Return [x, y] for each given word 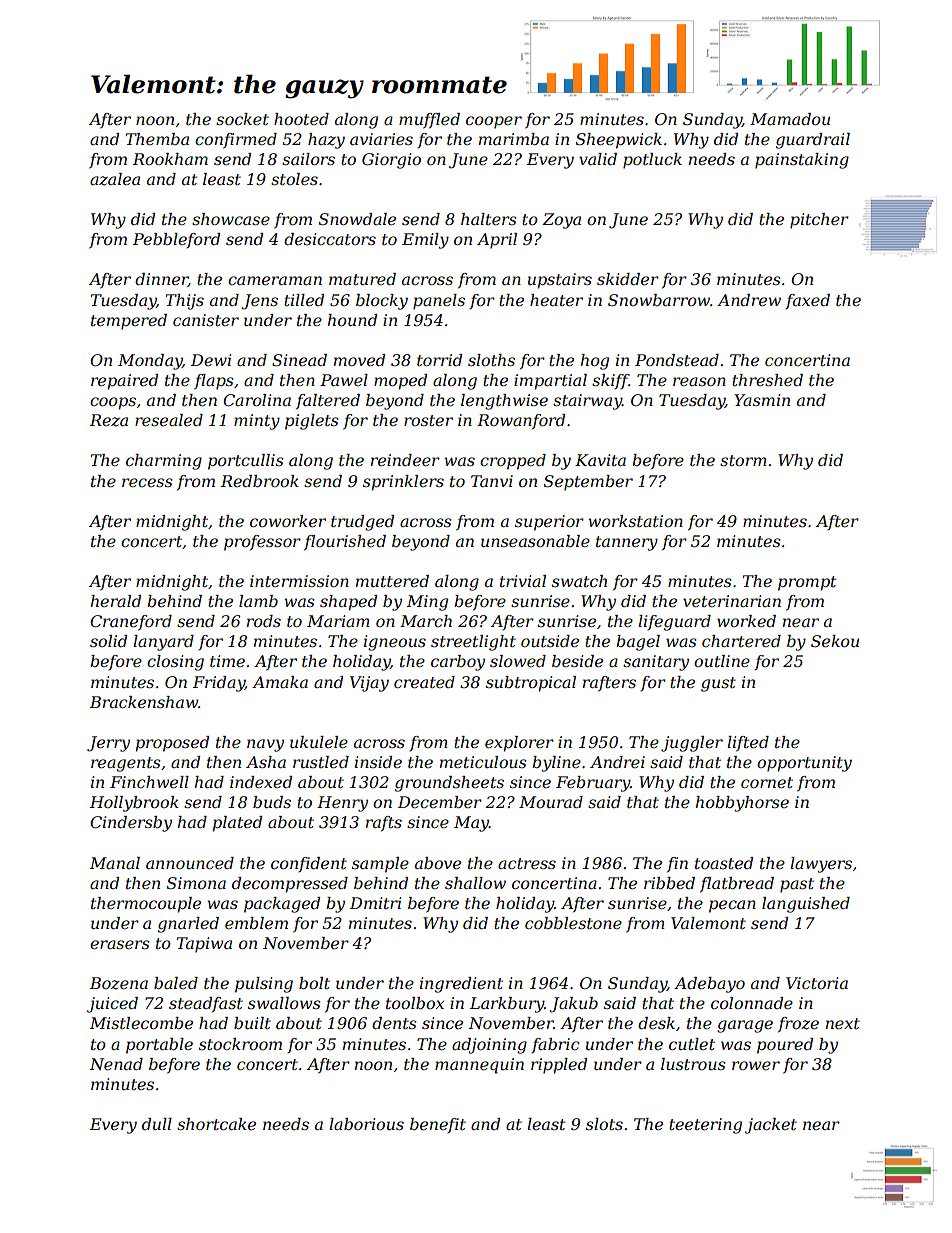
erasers [120, 944]
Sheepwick [619, 141]
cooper [494, 122]
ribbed [669, 883]
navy [265, 745]
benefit [438, 1125]
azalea [115, 179]
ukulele [319, 742]
